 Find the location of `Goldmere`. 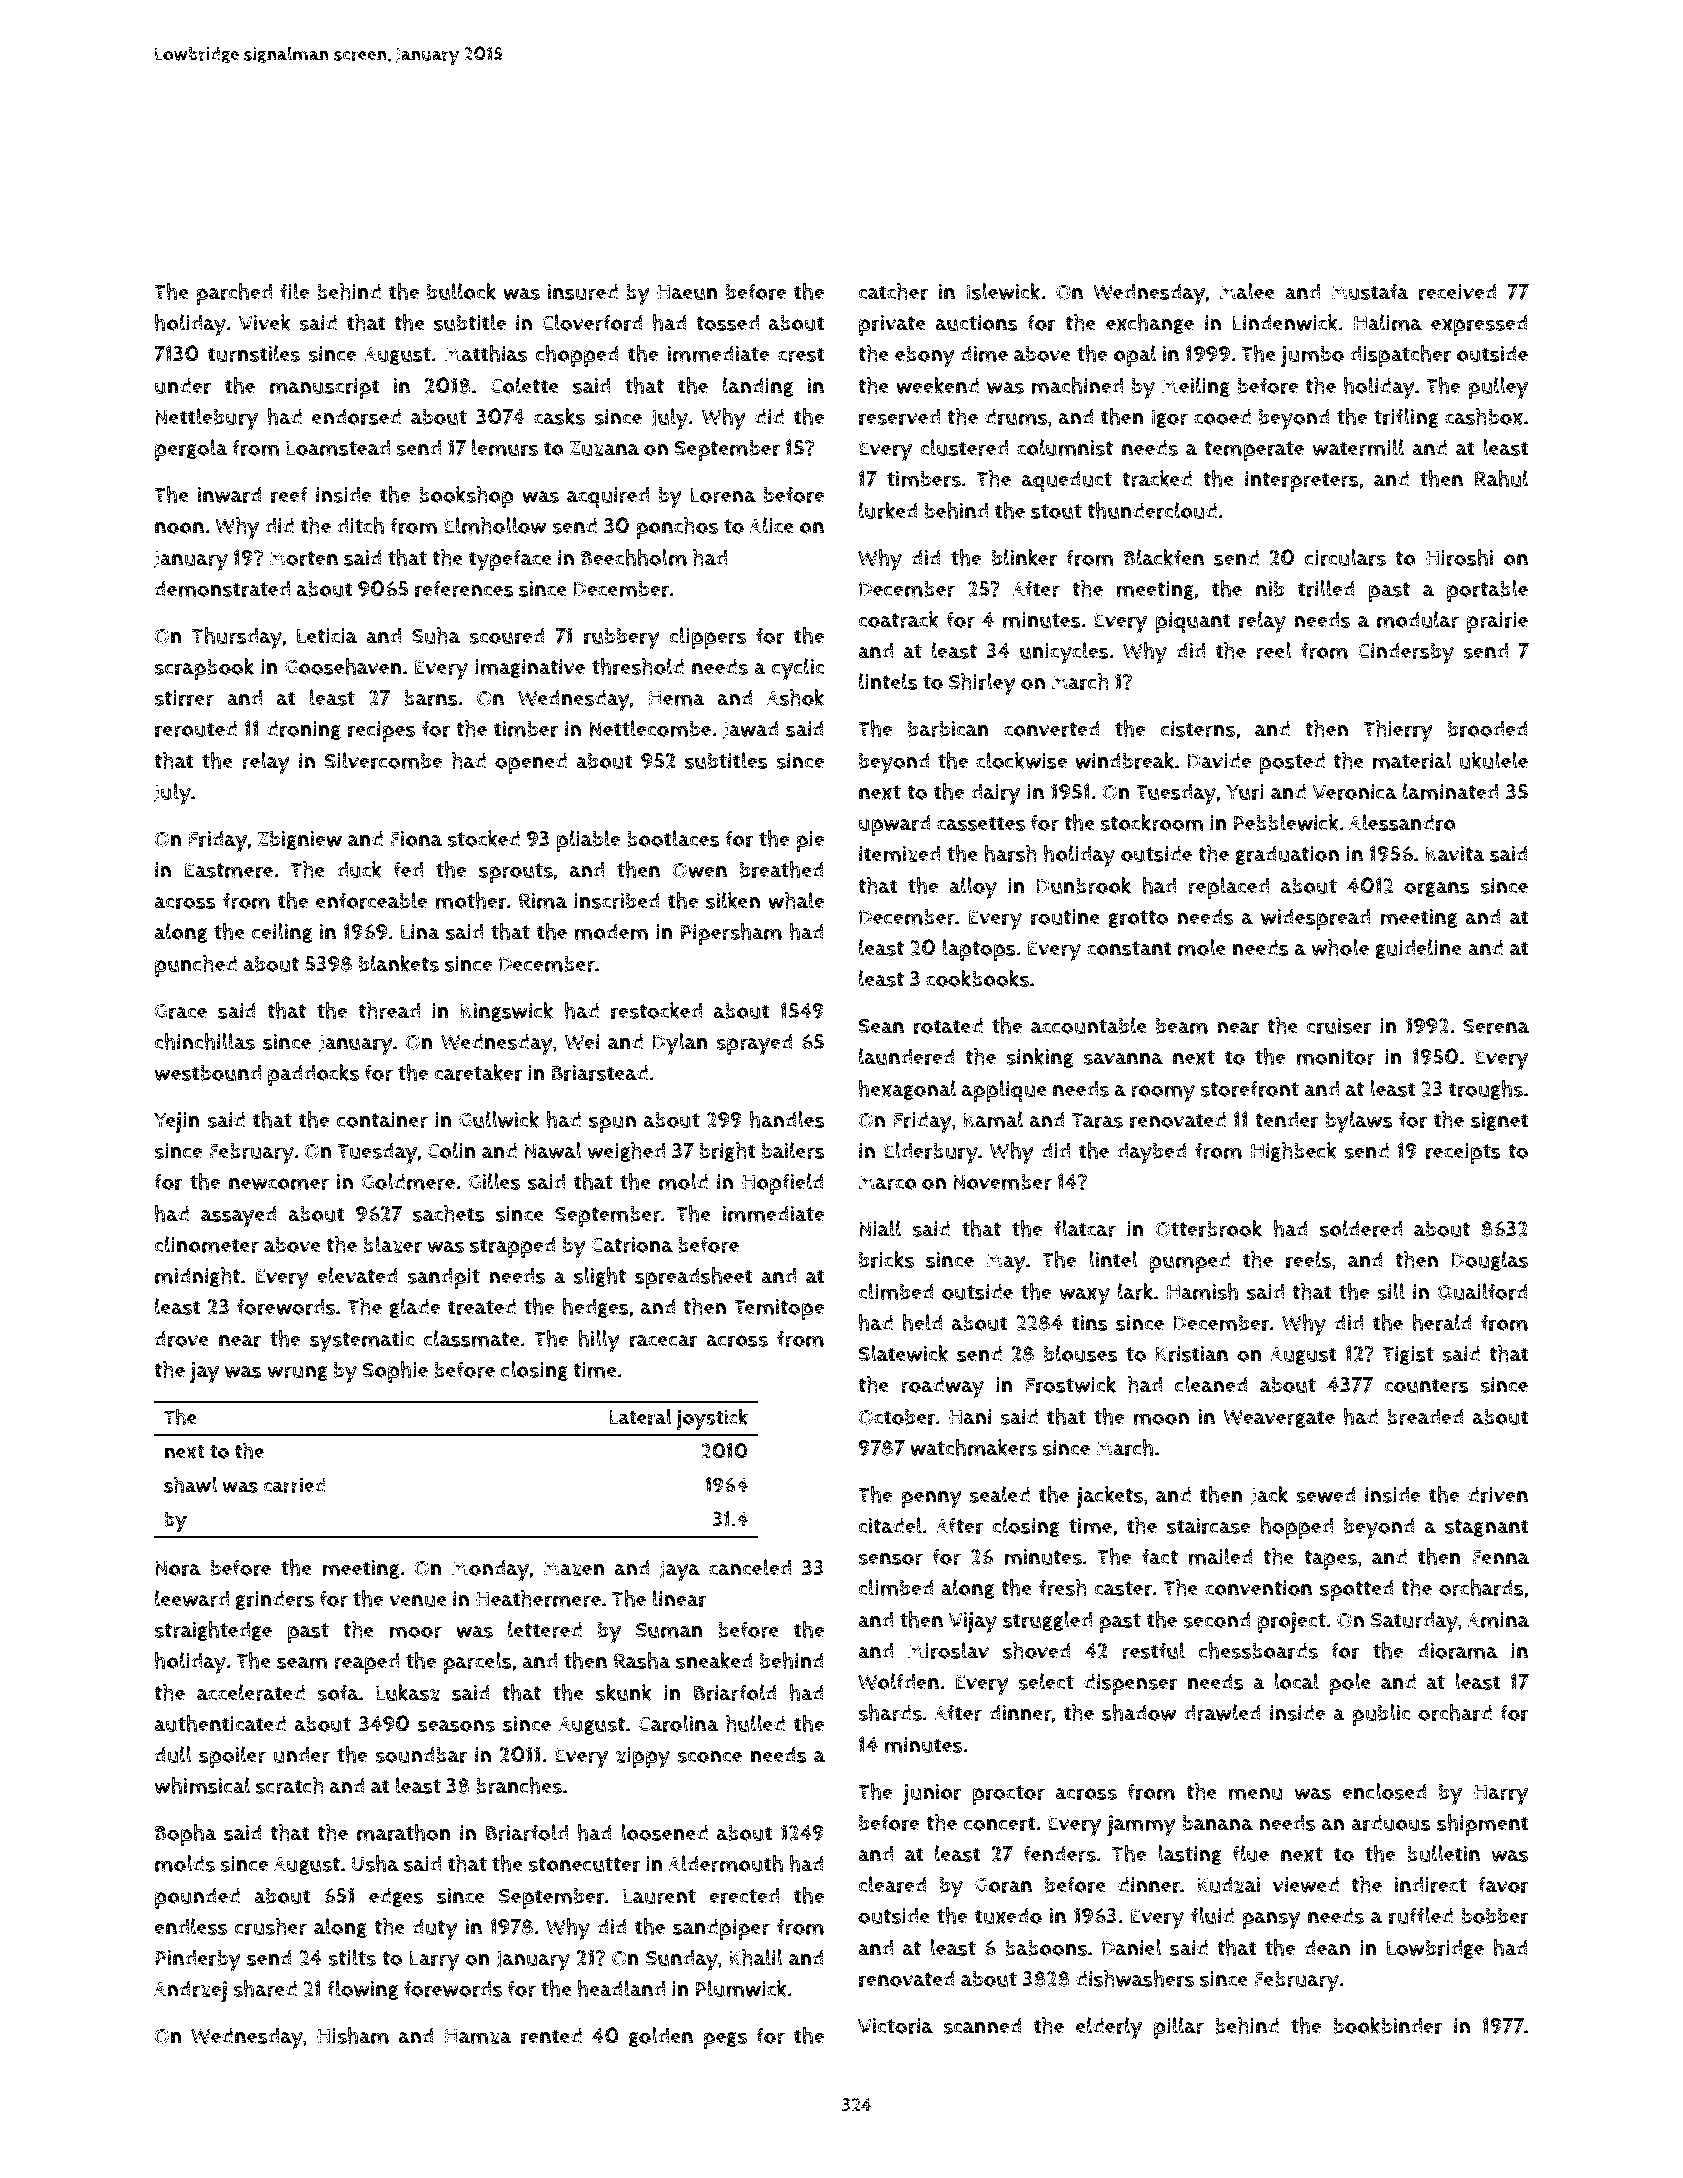

Goldmere is located at coordinates (408, 1181).
